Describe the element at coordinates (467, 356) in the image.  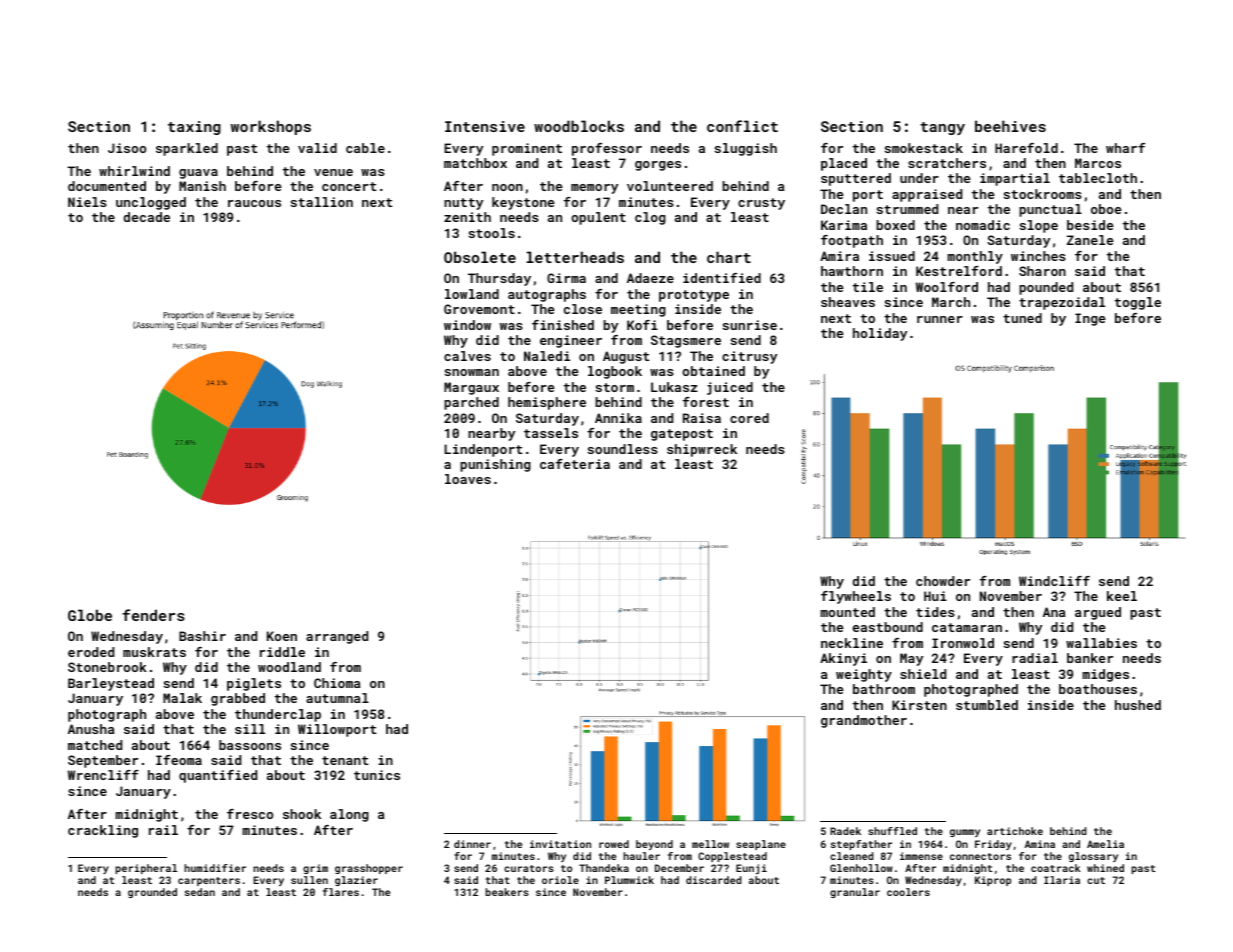
I see `calves` at that location.
